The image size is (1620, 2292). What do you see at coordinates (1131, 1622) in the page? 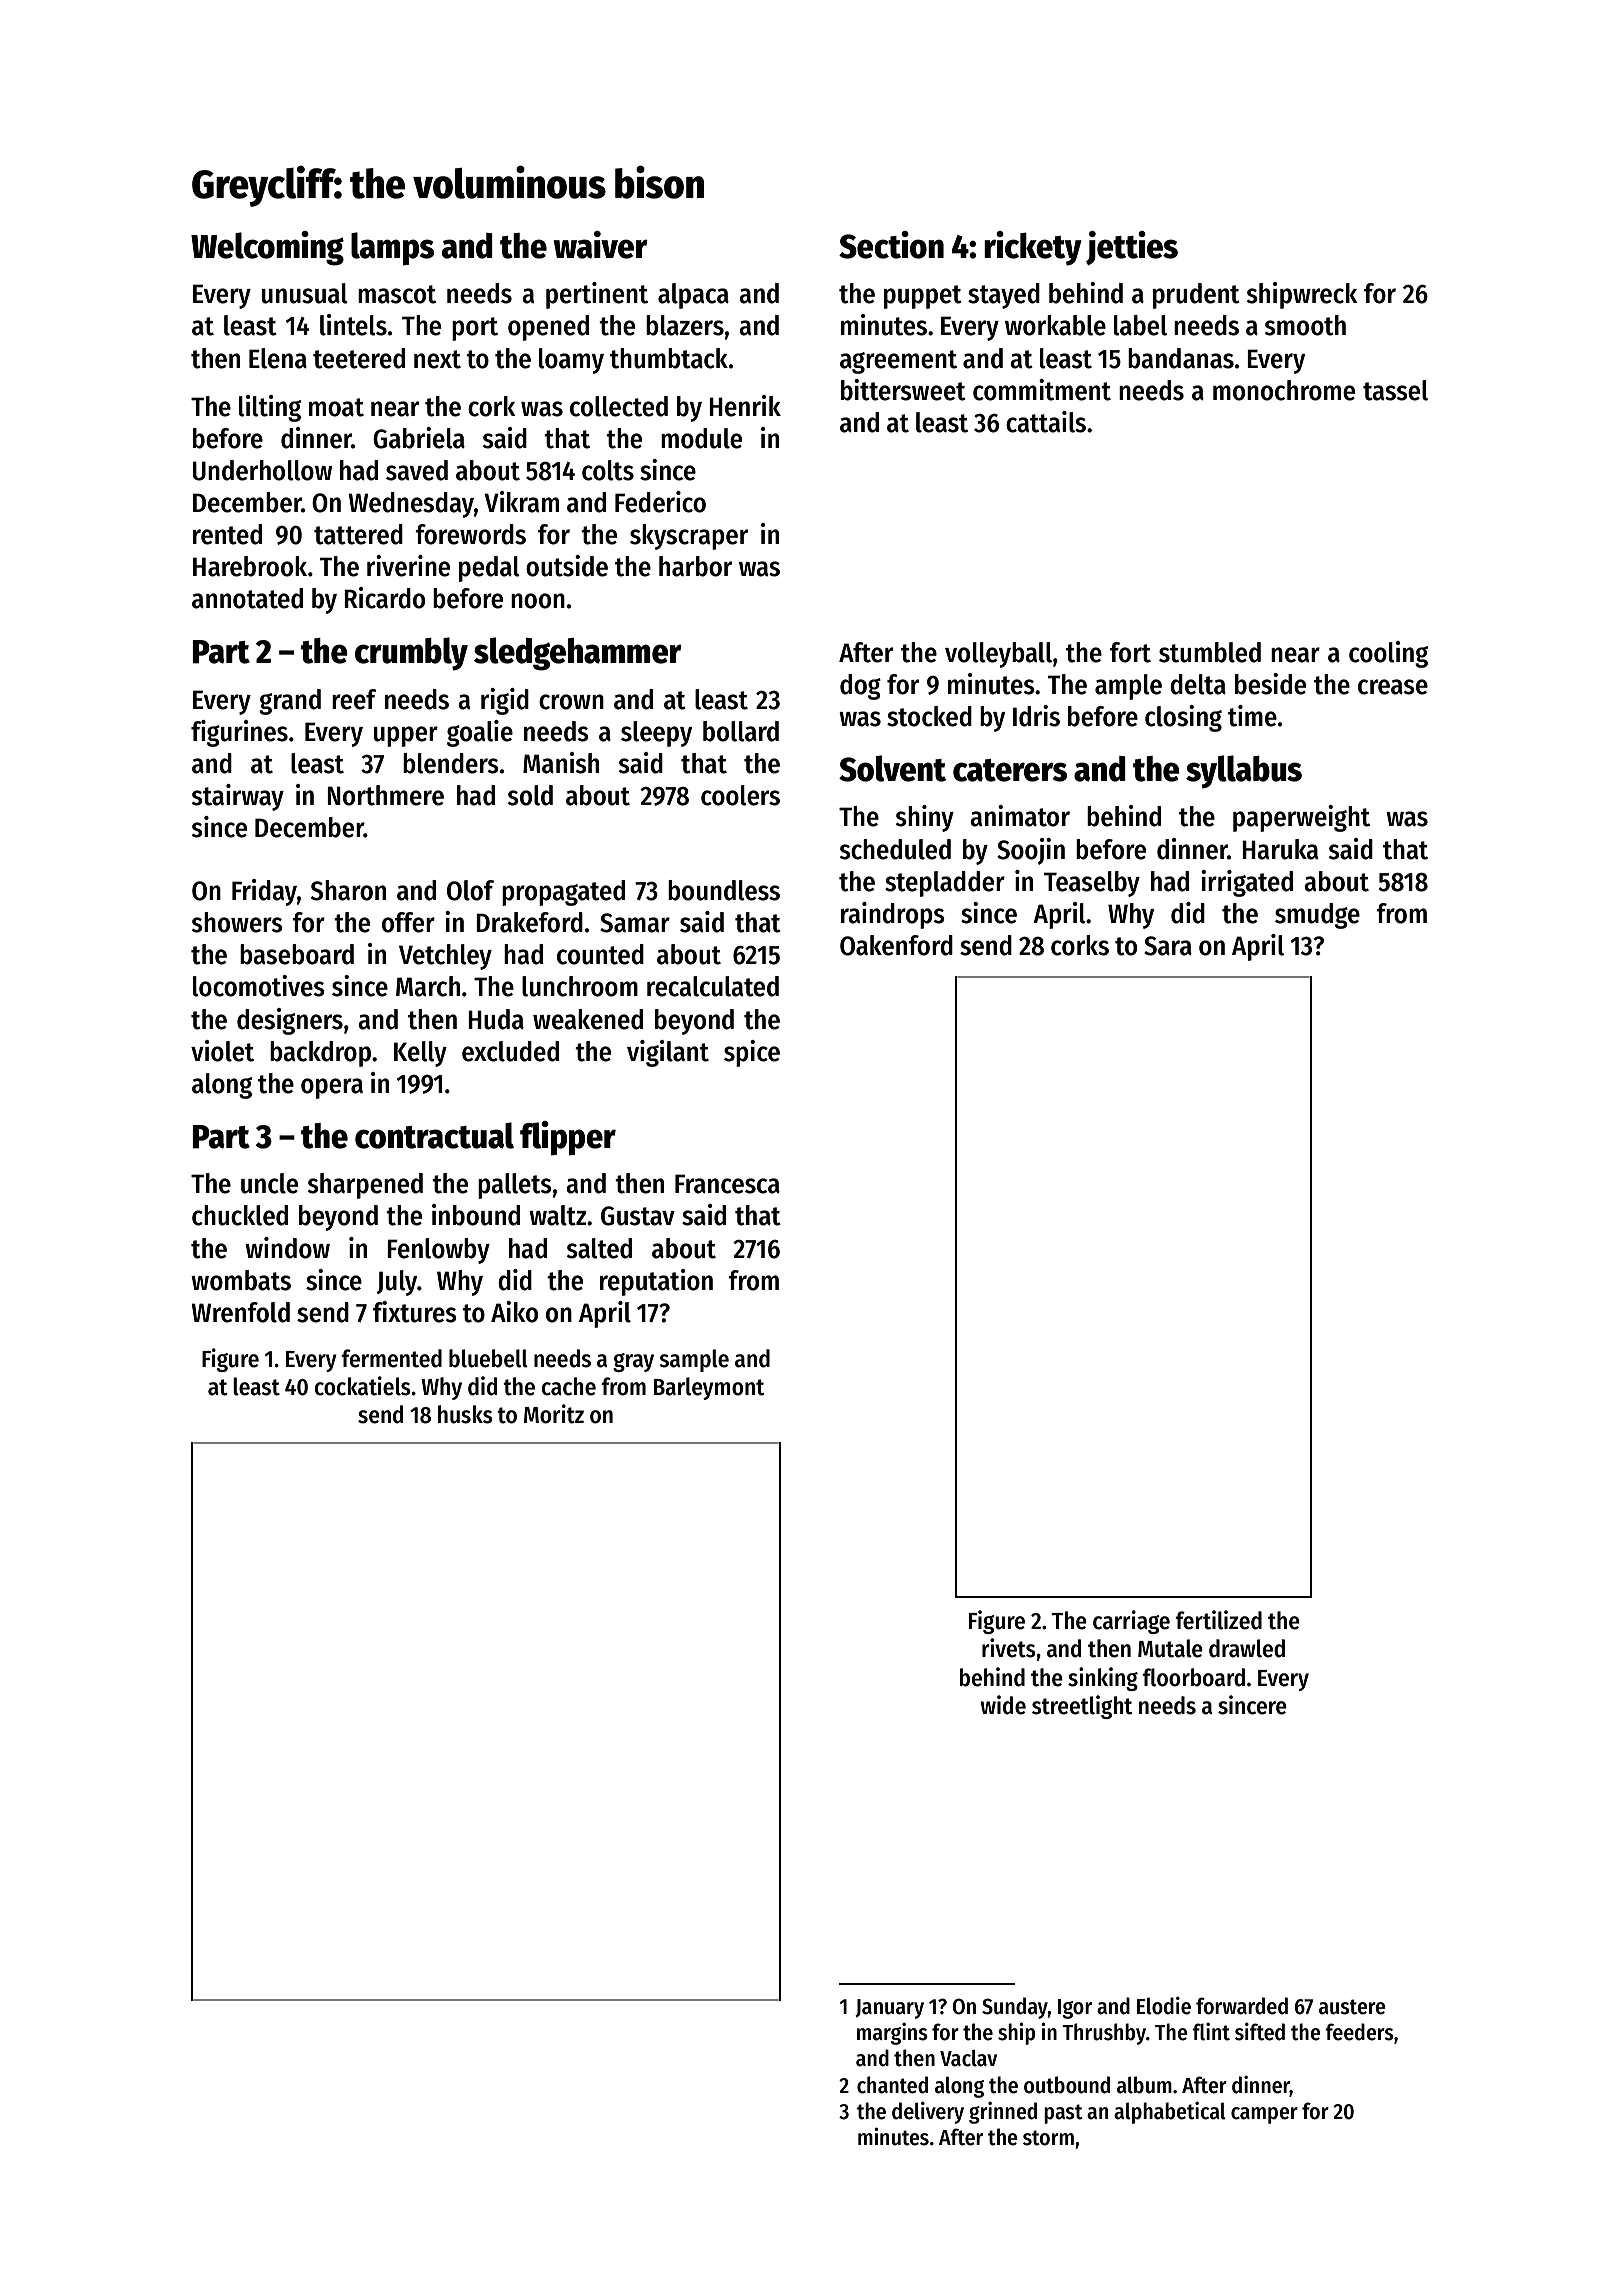
I see `carriage` at bounding box center [1131, 1622].
